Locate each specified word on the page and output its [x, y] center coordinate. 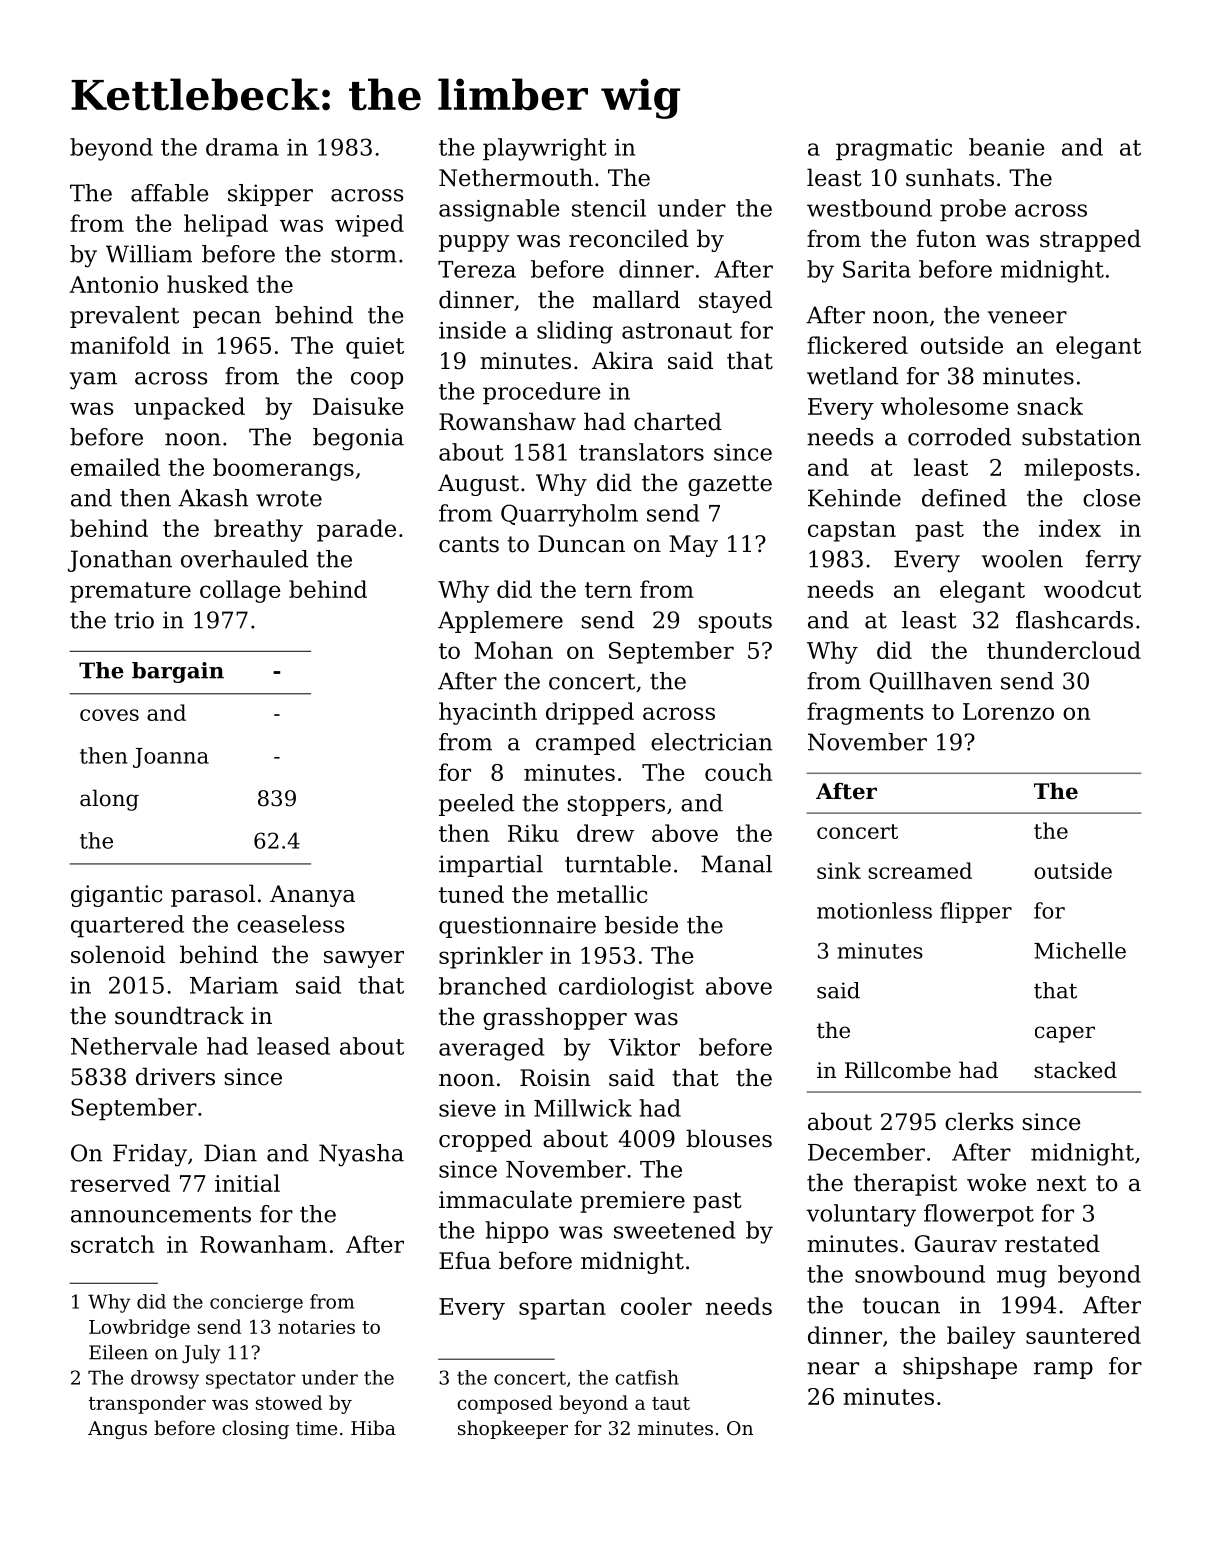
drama [242, 147]
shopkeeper [513, 1429]
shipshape [960, 1368]
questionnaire [517, 927]
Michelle [1080, 950]
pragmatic [894, 150]
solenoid [118, 954]
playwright [545, 149]
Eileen [118, 1352]
